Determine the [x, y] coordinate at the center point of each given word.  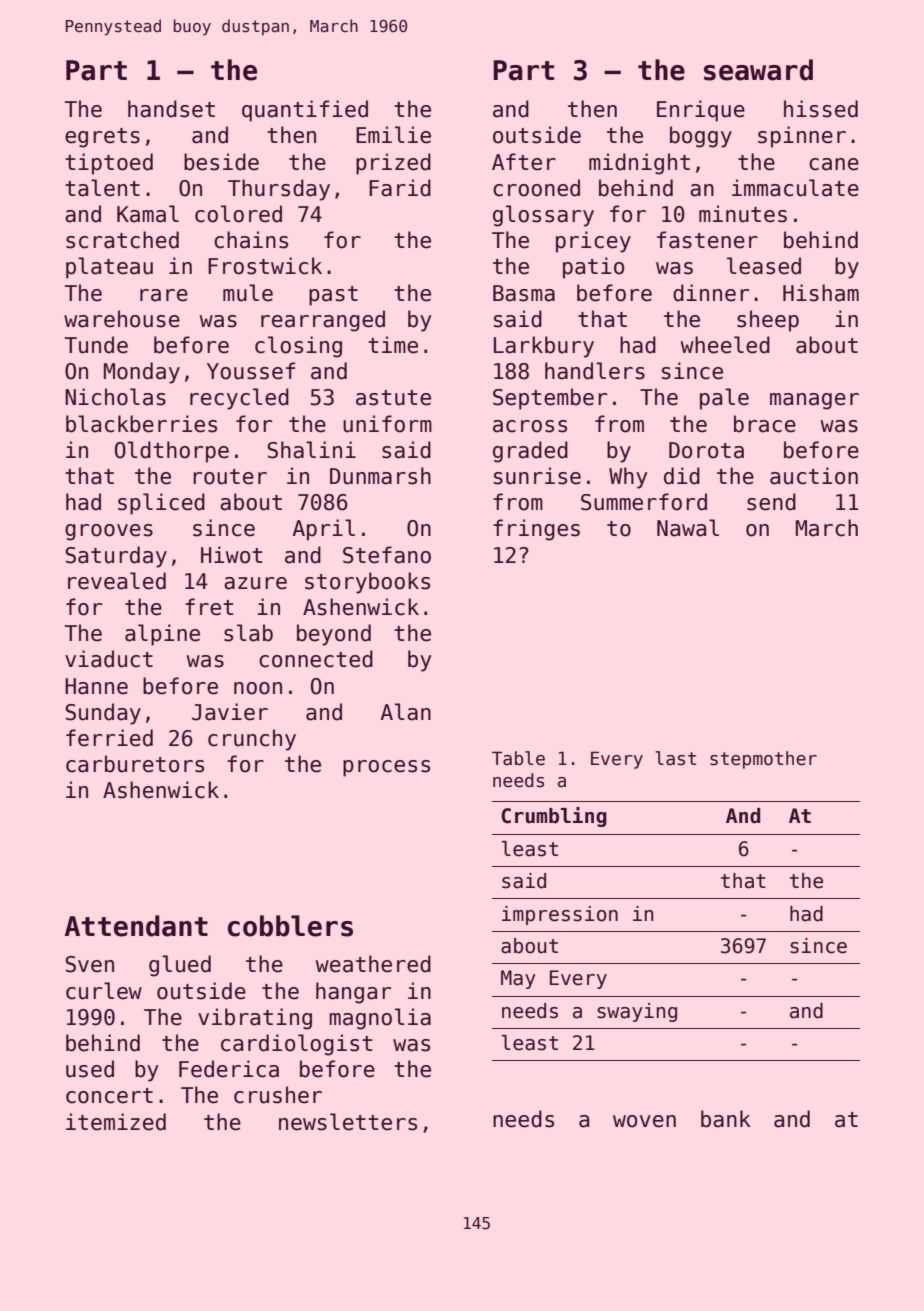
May [518, 979]
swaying [637, 1012]
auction [814, 476]
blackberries [141, 424]
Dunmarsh [380, 476]
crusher [278, 1095]
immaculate [795, 188]
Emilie [393, 135]
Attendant [136, 926]
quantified [305, 111]
